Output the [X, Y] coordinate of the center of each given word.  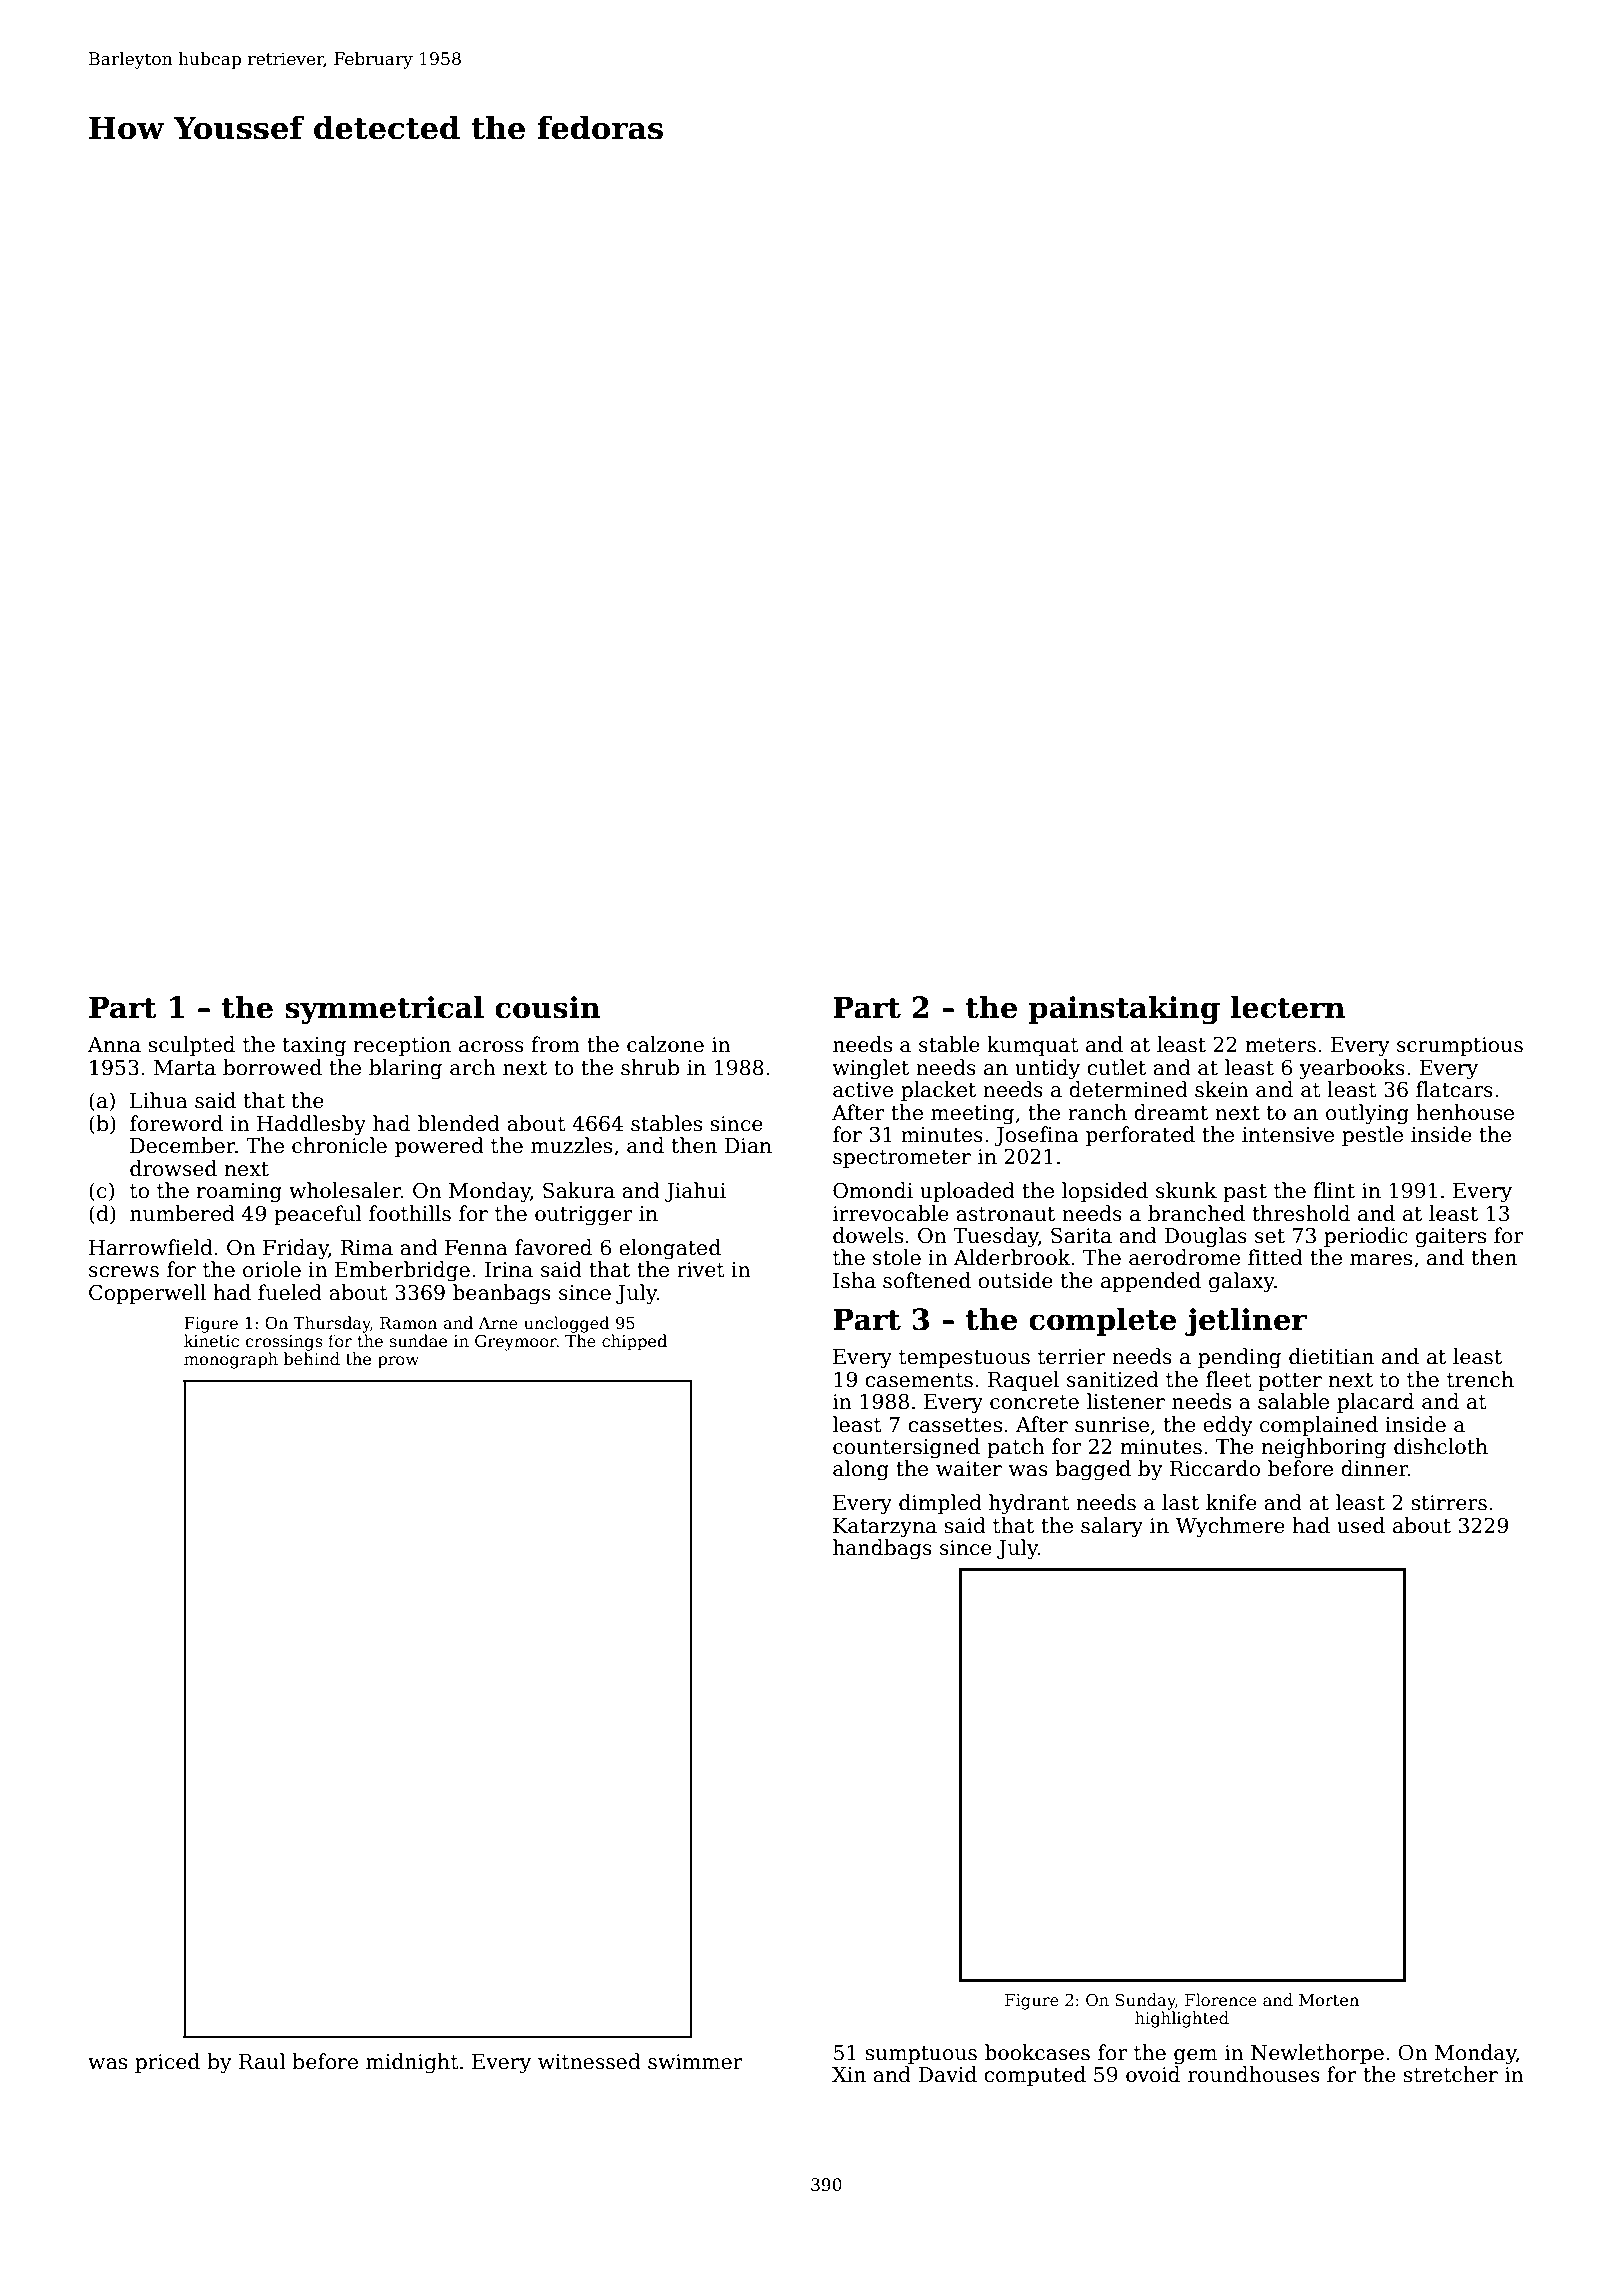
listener [1126, 1401]
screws [124, 1272]
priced [167, 2063]
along [861, 1470]
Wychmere [1230, 1527]
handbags [882, 1549]
